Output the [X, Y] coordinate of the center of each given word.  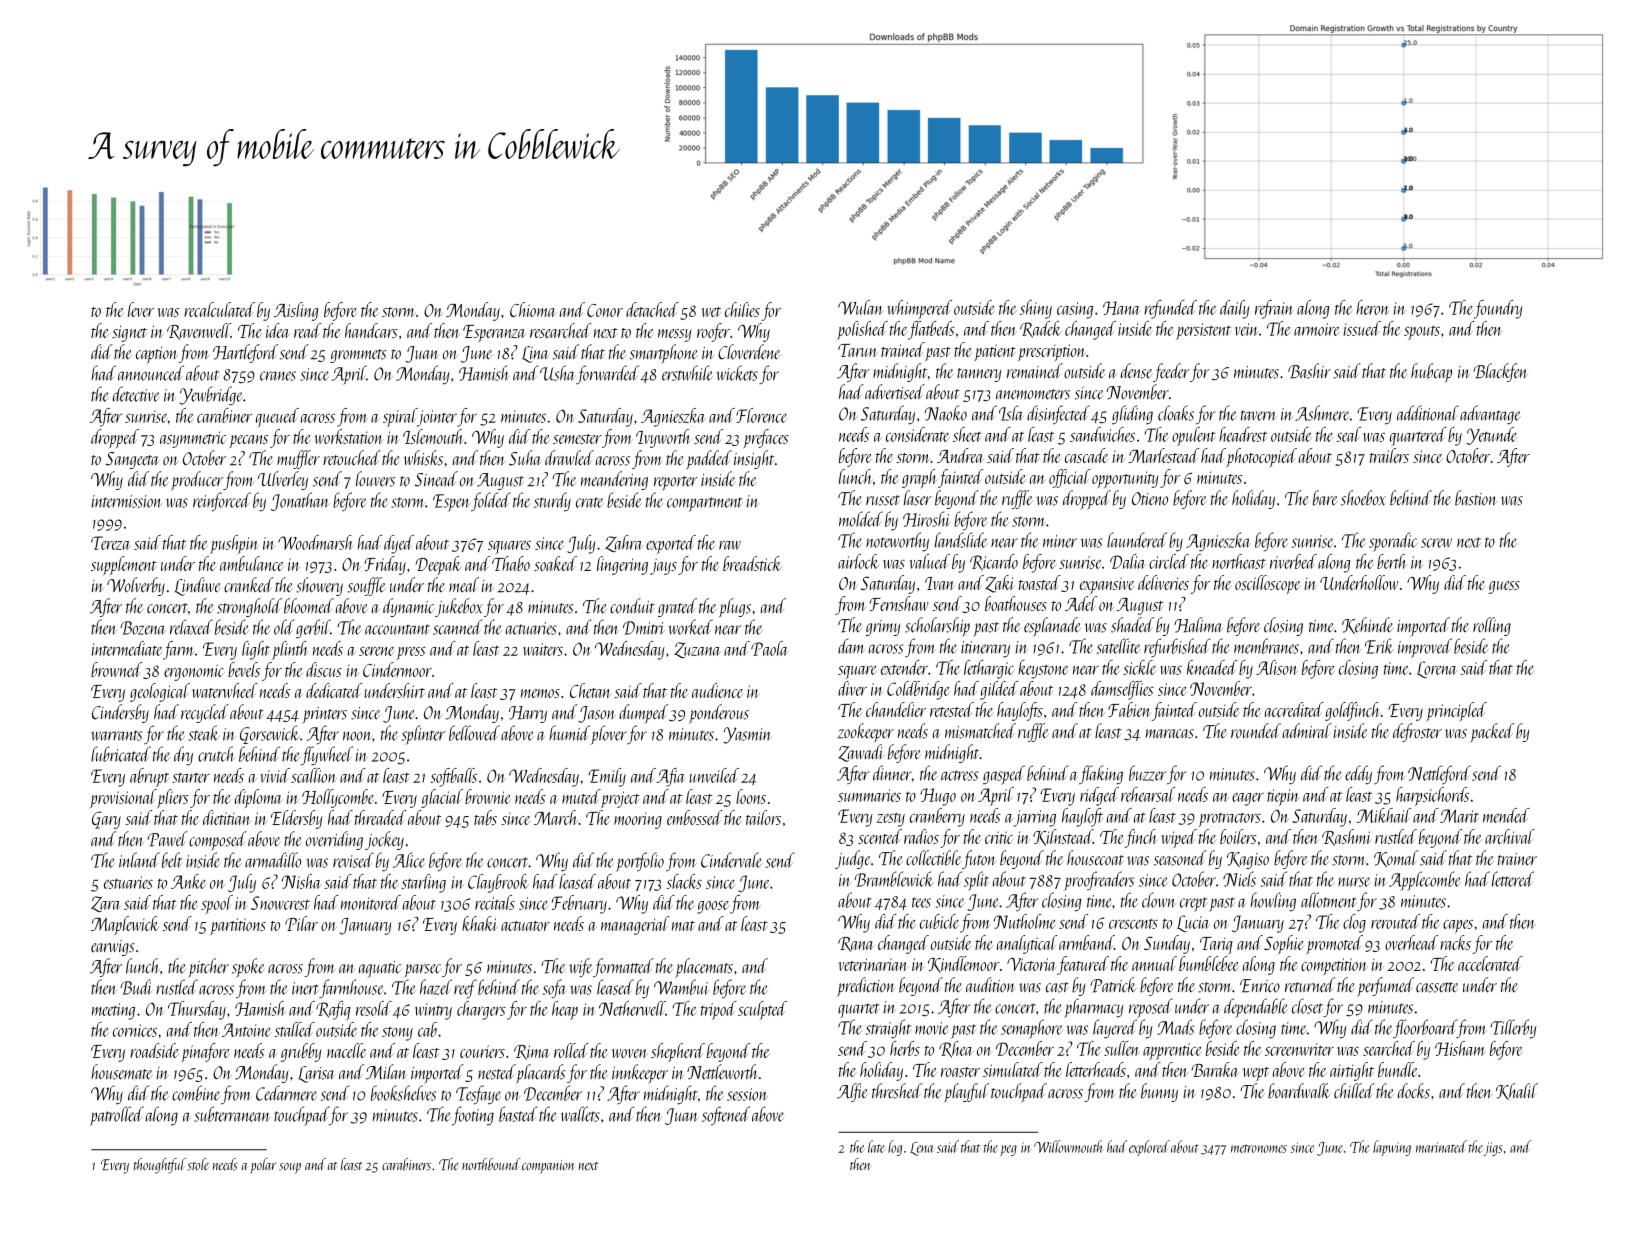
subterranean [232, 1114]
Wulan [861, 307]
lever [141, 309]
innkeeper [640, 1074]
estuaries [128, 882]
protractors [1230, 819]
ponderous [719, 713]
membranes [1266, 646]
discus [324, 669]
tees [921, 902]
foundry [1498, 309]
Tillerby [1513, 1028]
